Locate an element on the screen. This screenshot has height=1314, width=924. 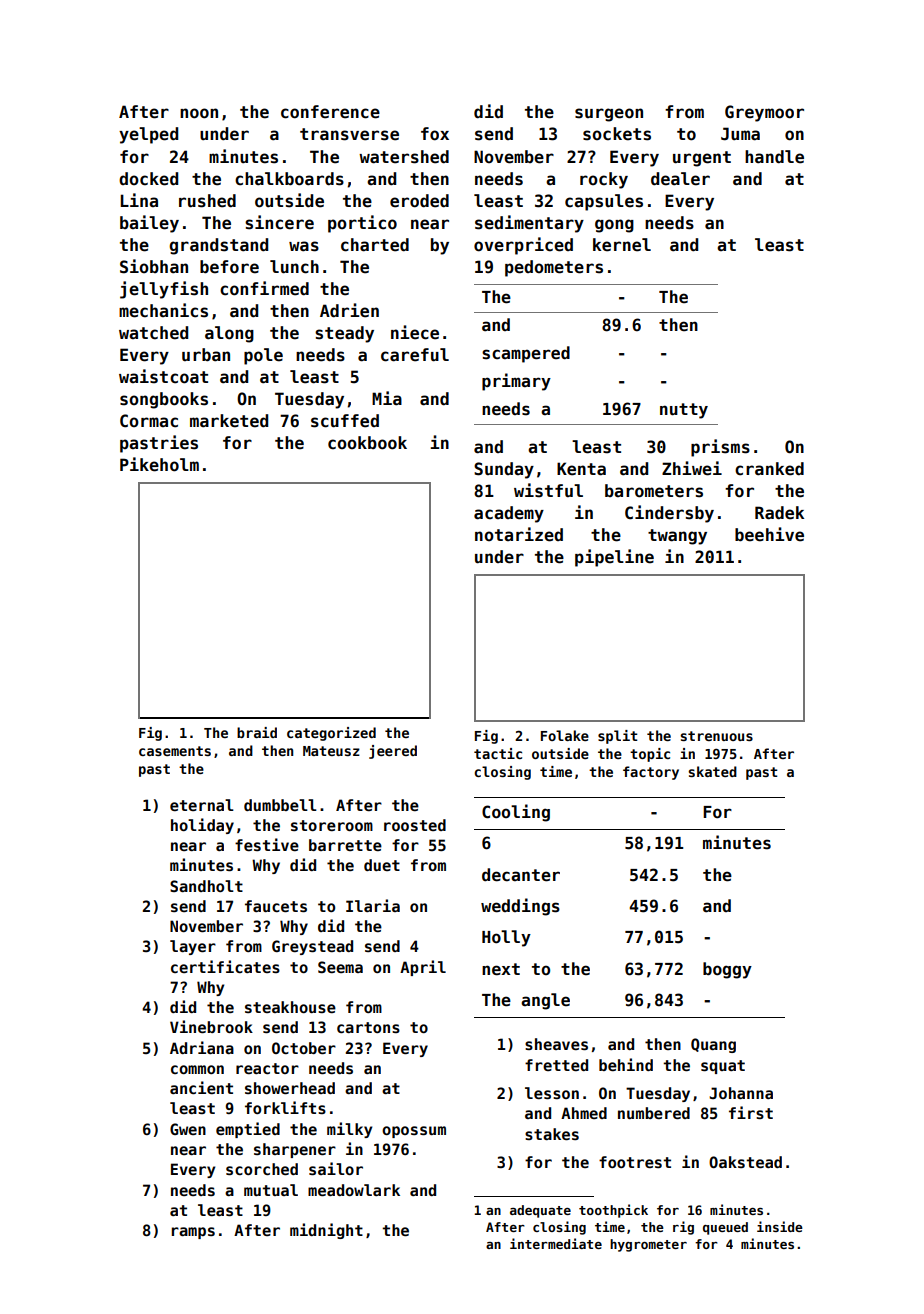
cranked is located at coordinates (769, 469).
